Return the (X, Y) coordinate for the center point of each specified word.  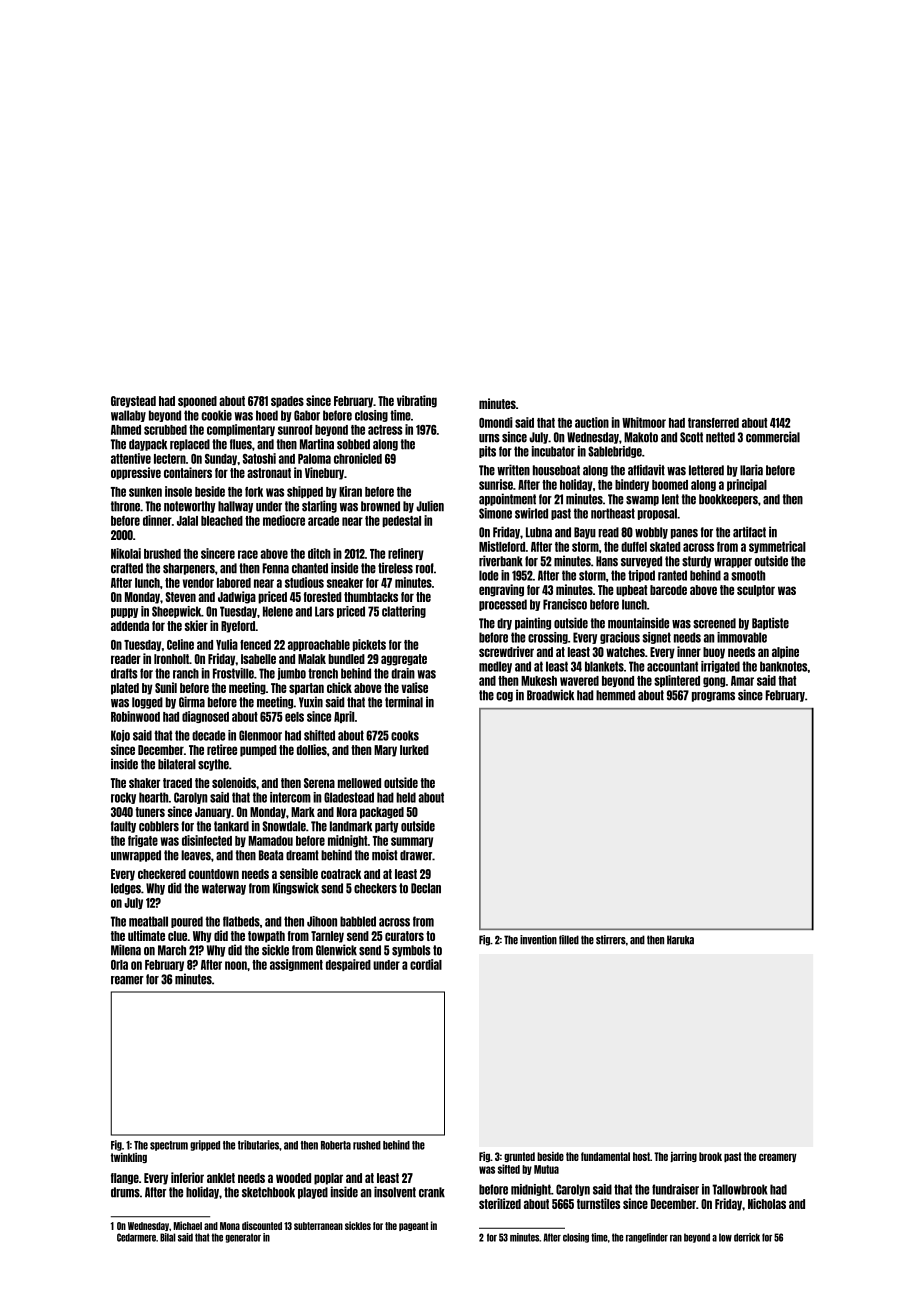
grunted (519, 1157)
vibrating (417, 401)
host (641, 1156)
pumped (258, 751)
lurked (414, 750)
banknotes (783, 666)
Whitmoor (644, 422)
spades (287, 402)
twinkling (129, 1158)
